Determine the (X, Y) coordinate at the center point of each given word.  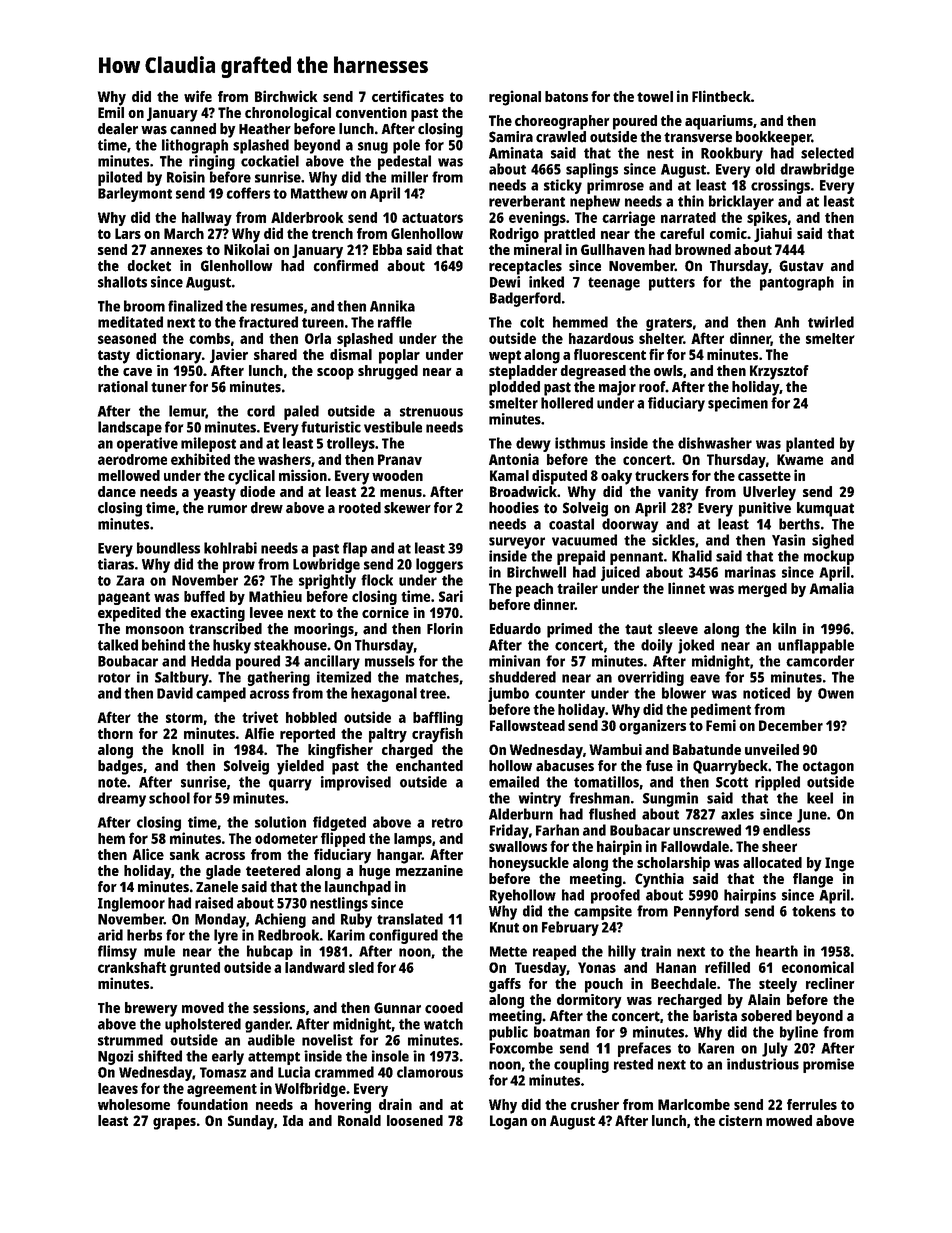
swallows (518, 846)
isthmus (580, 443)
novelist (327, 1040)
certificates (408, 96)
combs (209, 338)
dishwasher (715, 443)
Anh (786, 322)
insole (390, 1056)
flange (813, 880)
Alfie (259, 733)
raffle (395, 322)
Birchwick (286, 96)
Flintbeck (721, 96)
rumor (227, 509)
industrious (763, 1064)
